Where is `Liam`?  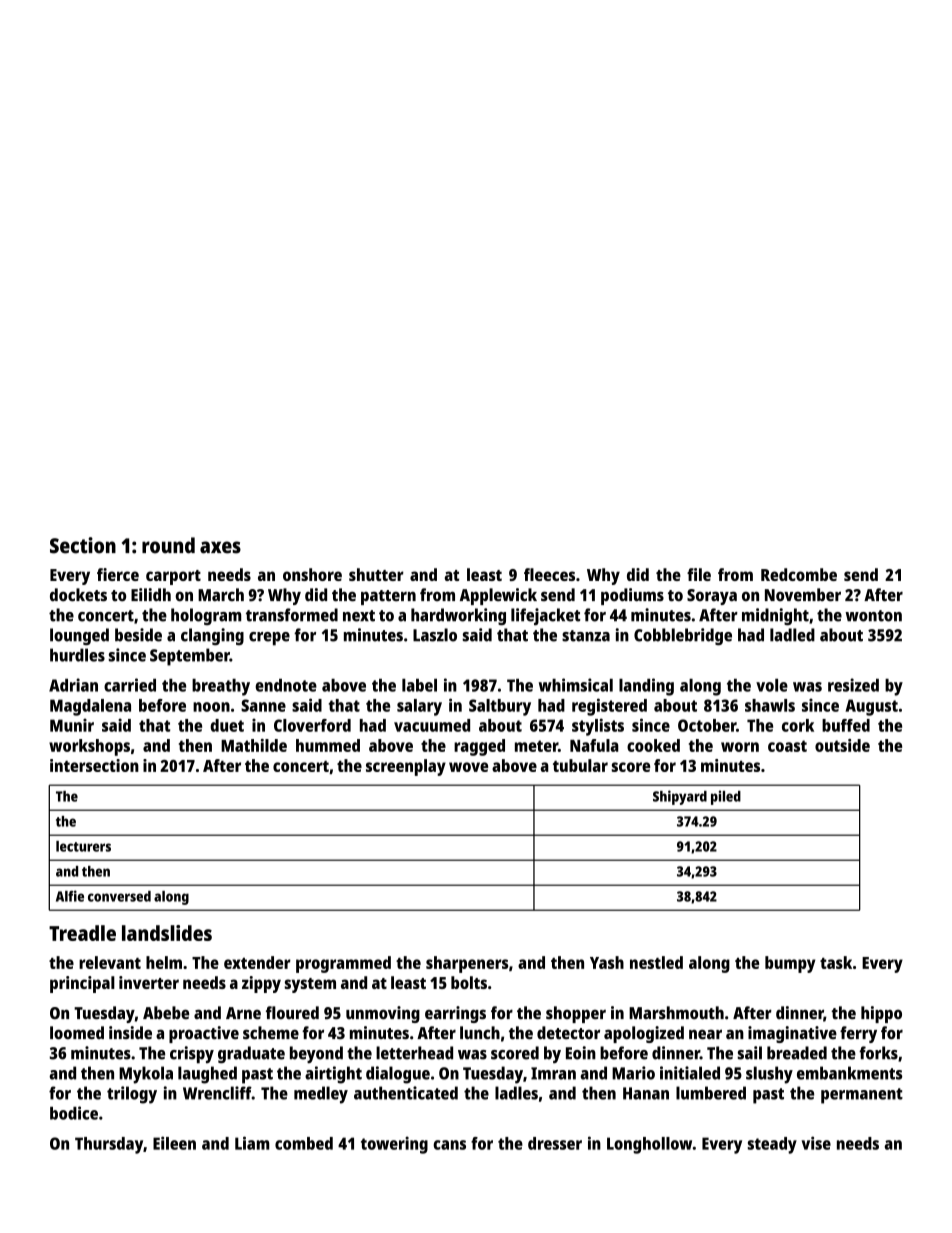 Liam is located at coordinates (252, 1143).
